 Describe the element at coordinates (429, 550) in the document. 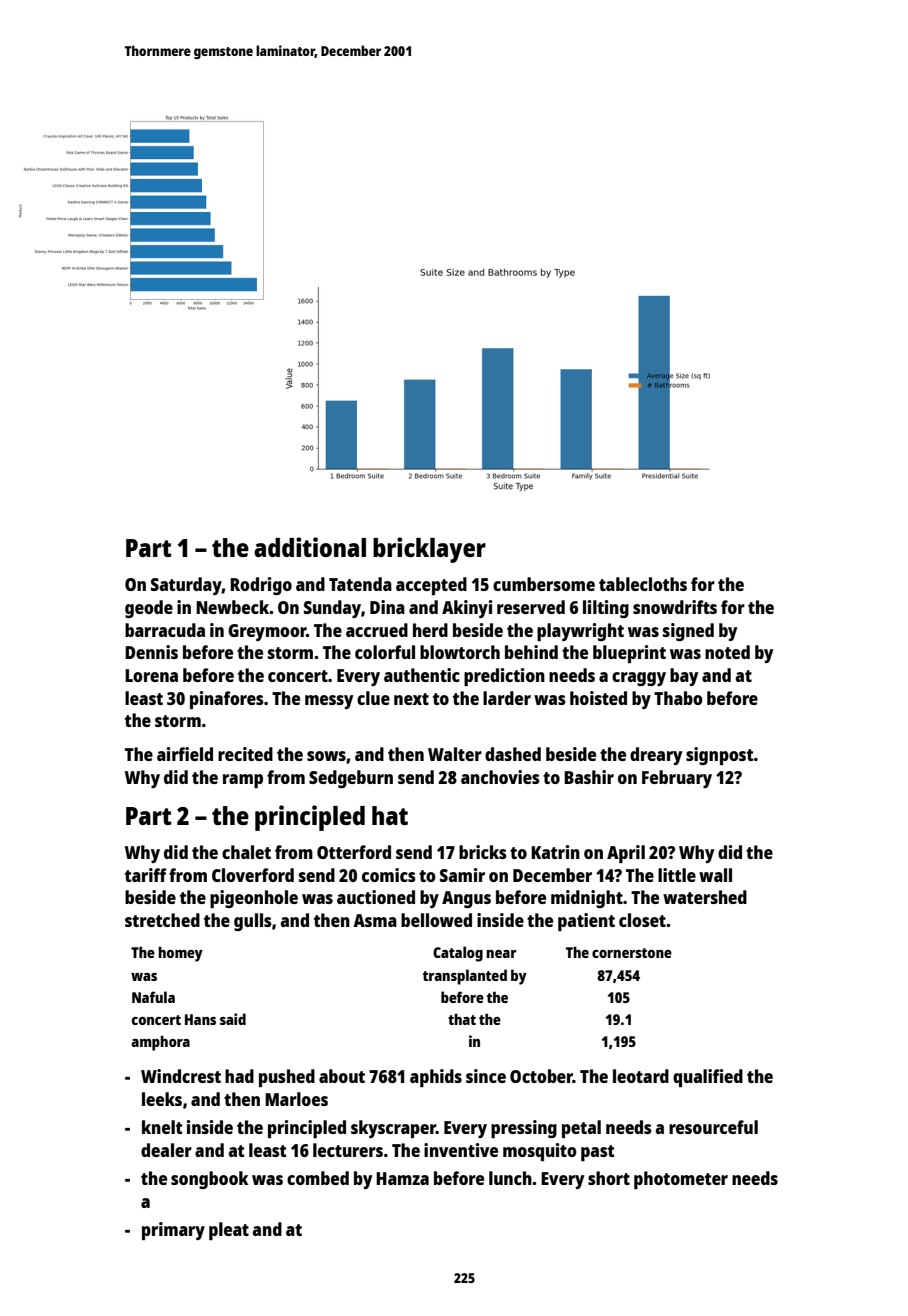

I see `bricklayer` at that location.
